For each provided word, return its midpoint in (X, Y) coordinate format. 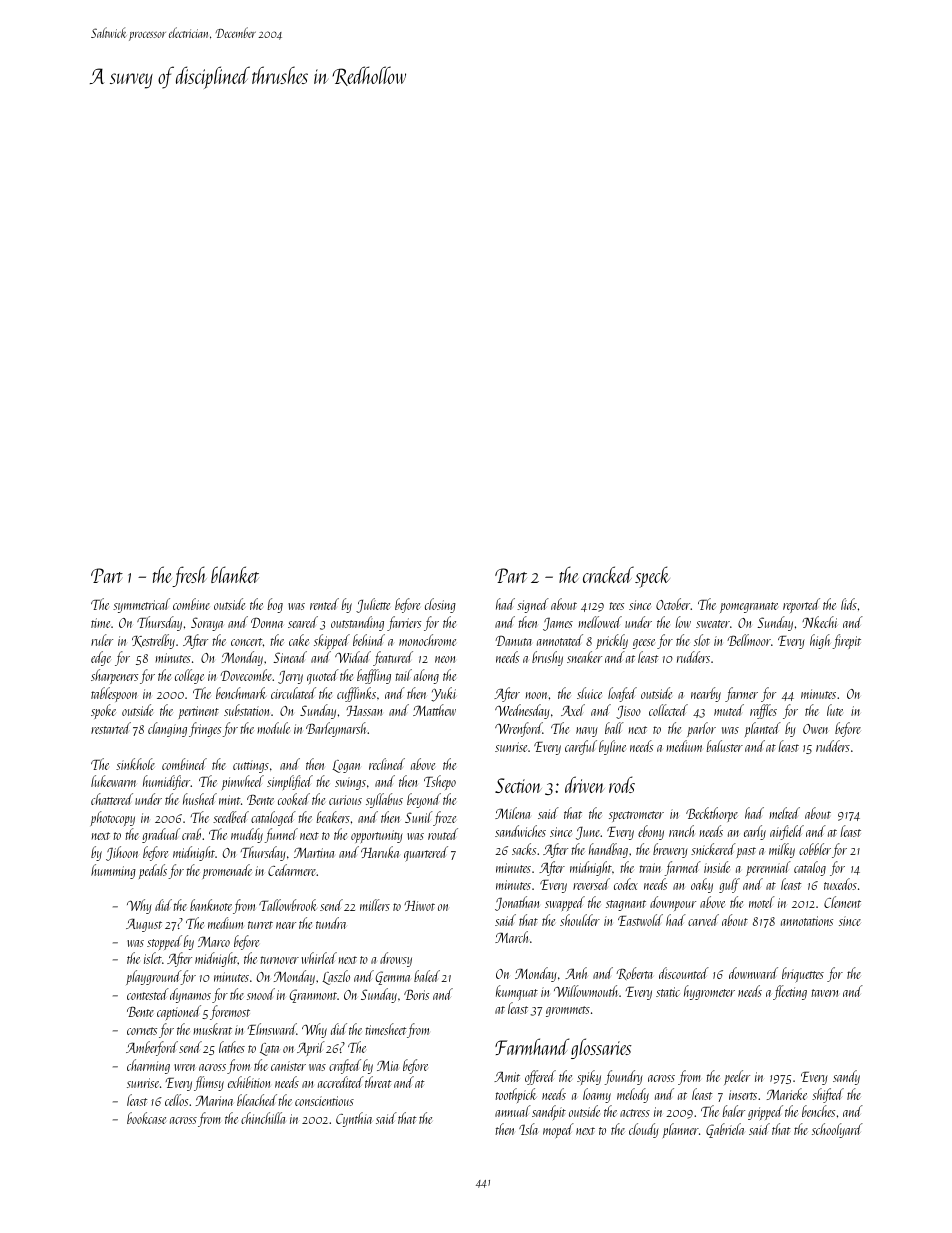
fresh (190, 576)
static (668, 992)
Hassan (364, 711)
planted (763, 729)
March (511, 937)
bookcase (146, 1118)
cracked (608, 574)
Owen (815, 729)
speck (652, 577)
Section (518, 785)
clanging (167, 729)
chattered (112, 799)
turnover (279, 960)
